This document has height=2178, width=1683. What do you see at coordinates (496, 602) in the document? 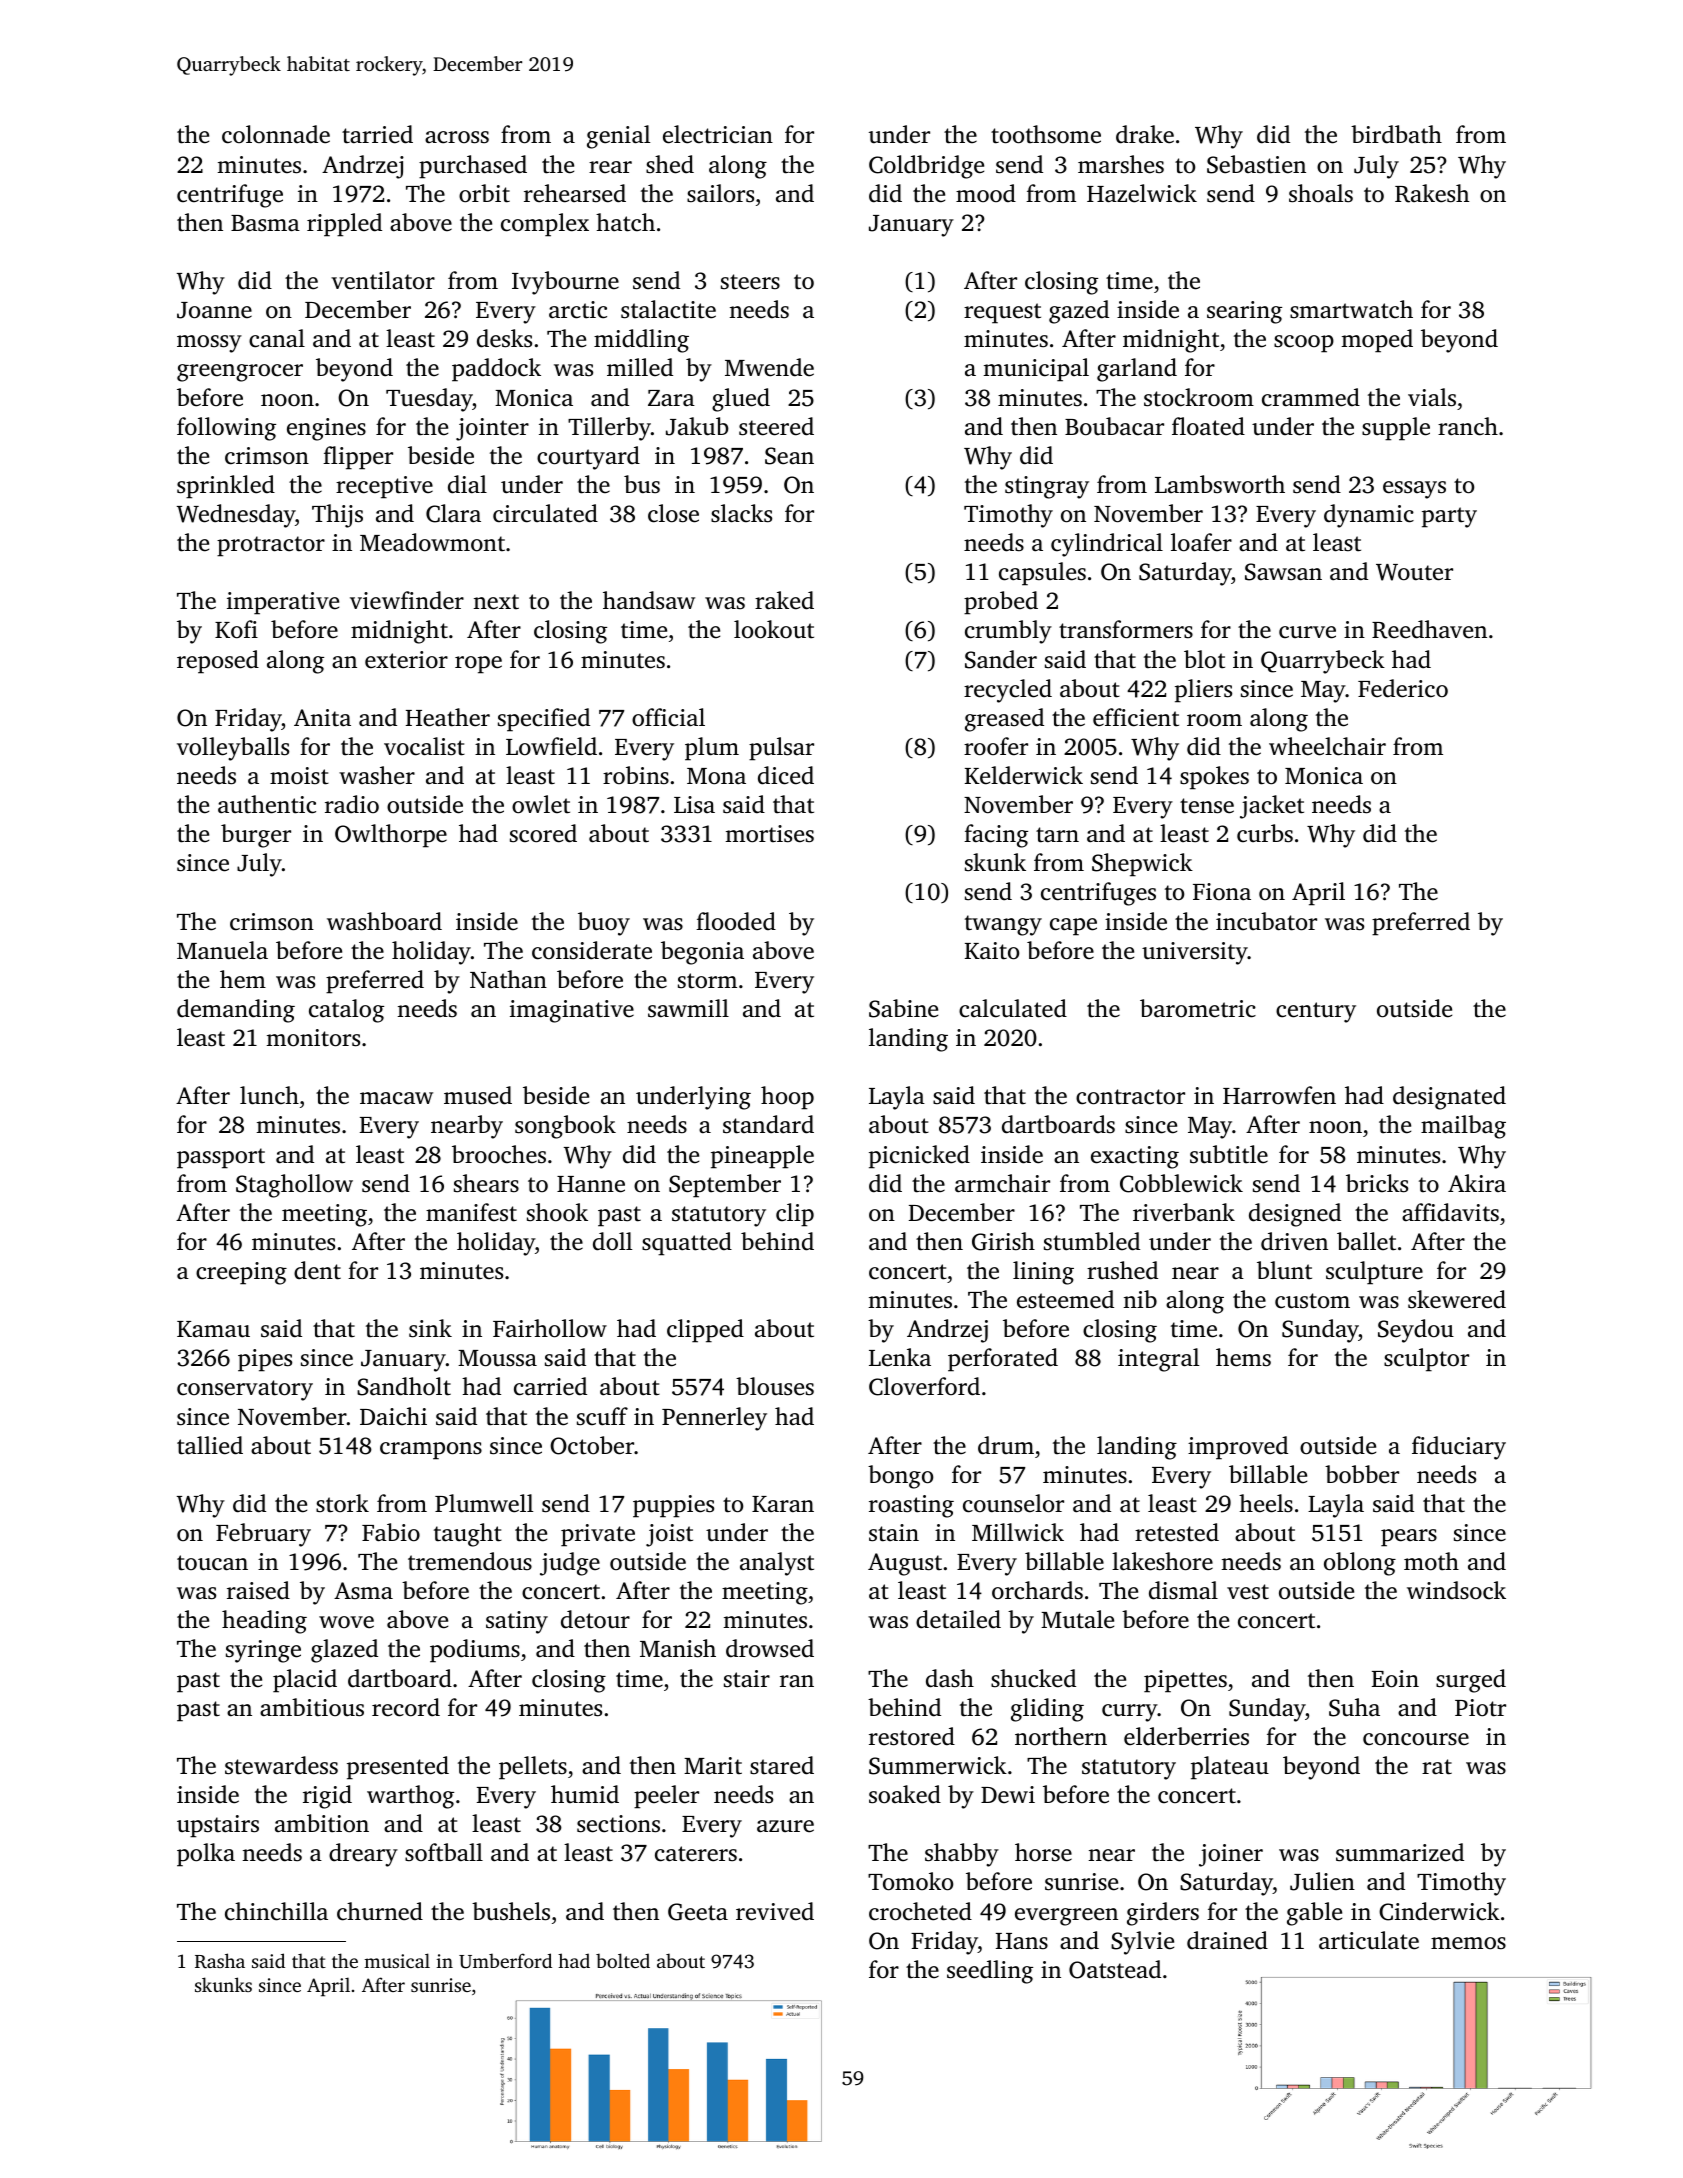
I see `next` at bounding box center [496, 602].
